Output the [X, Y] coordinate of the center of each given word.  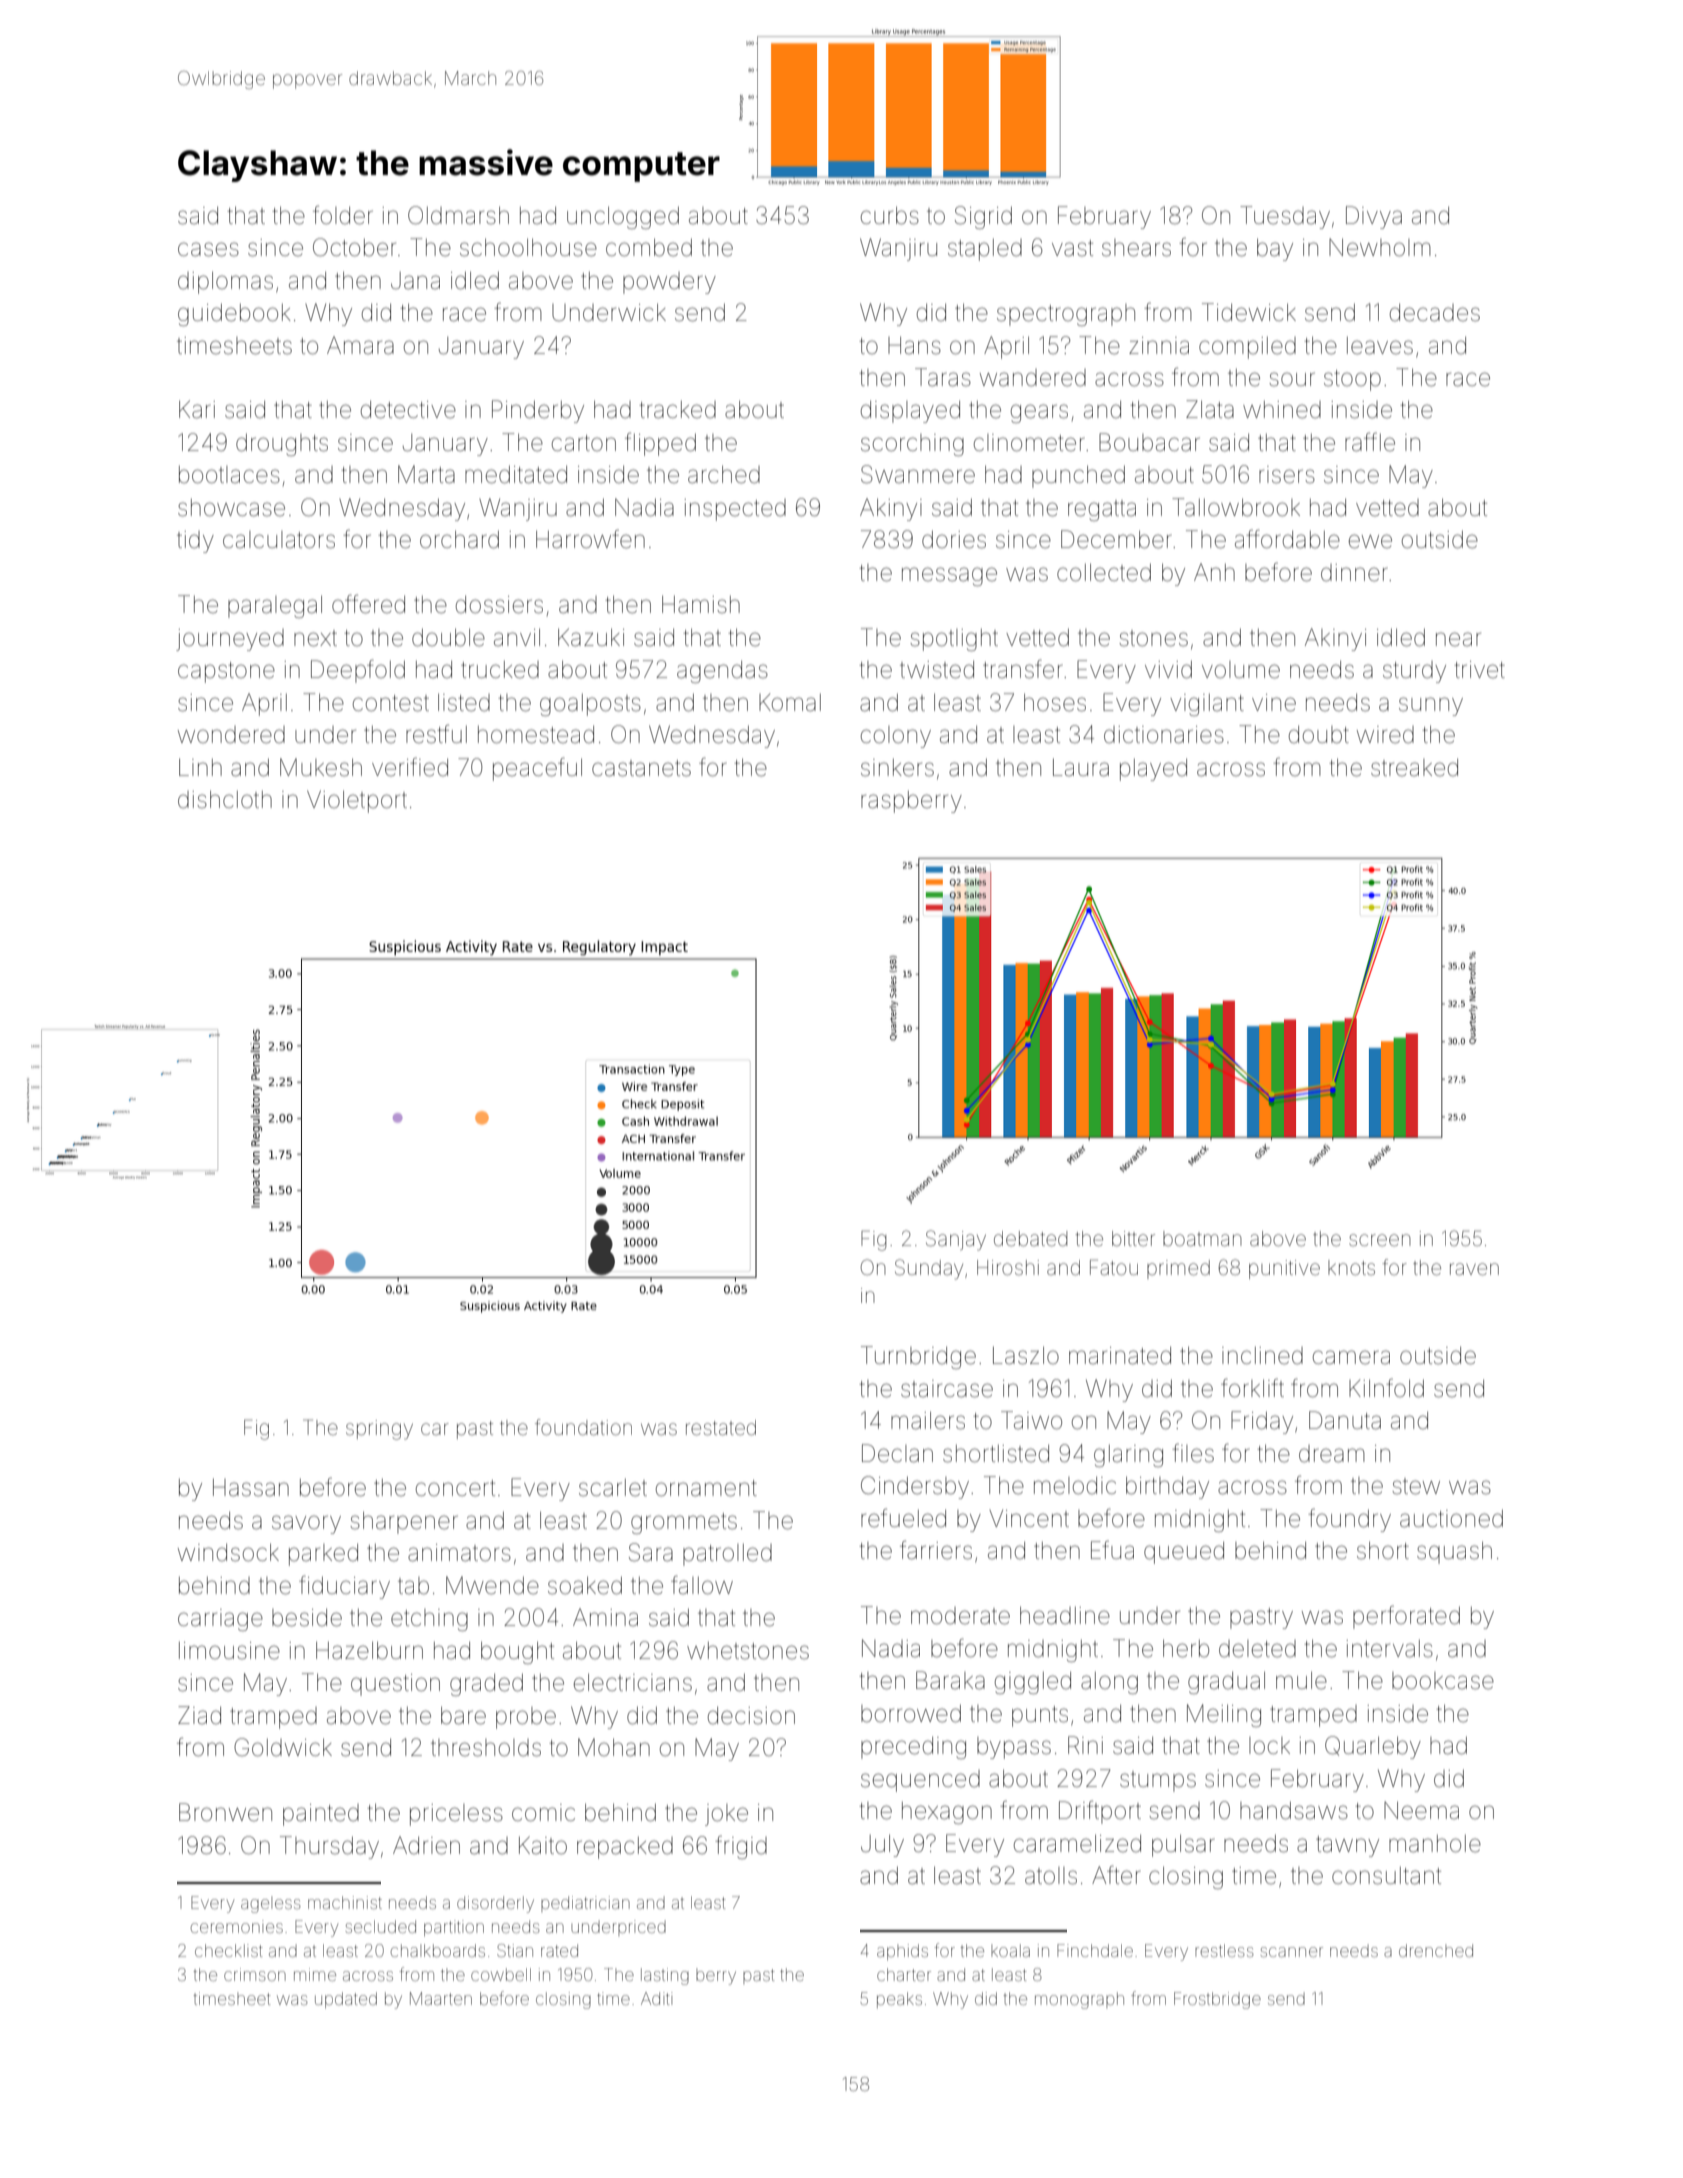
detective [408, 410]
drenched [1436, 1950]
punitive [1284, 1269]
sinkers [897, 768]
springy [379, 1430]
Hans [914, 346]
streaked [1414, 768]
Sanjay [956, 1240]
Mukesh [321, 767]
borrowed [911, 1713]
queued [1184, 1553]
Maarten [441, 1998]
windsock [228, 1552]
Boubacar [1149, 442]
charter [904, 1974]
